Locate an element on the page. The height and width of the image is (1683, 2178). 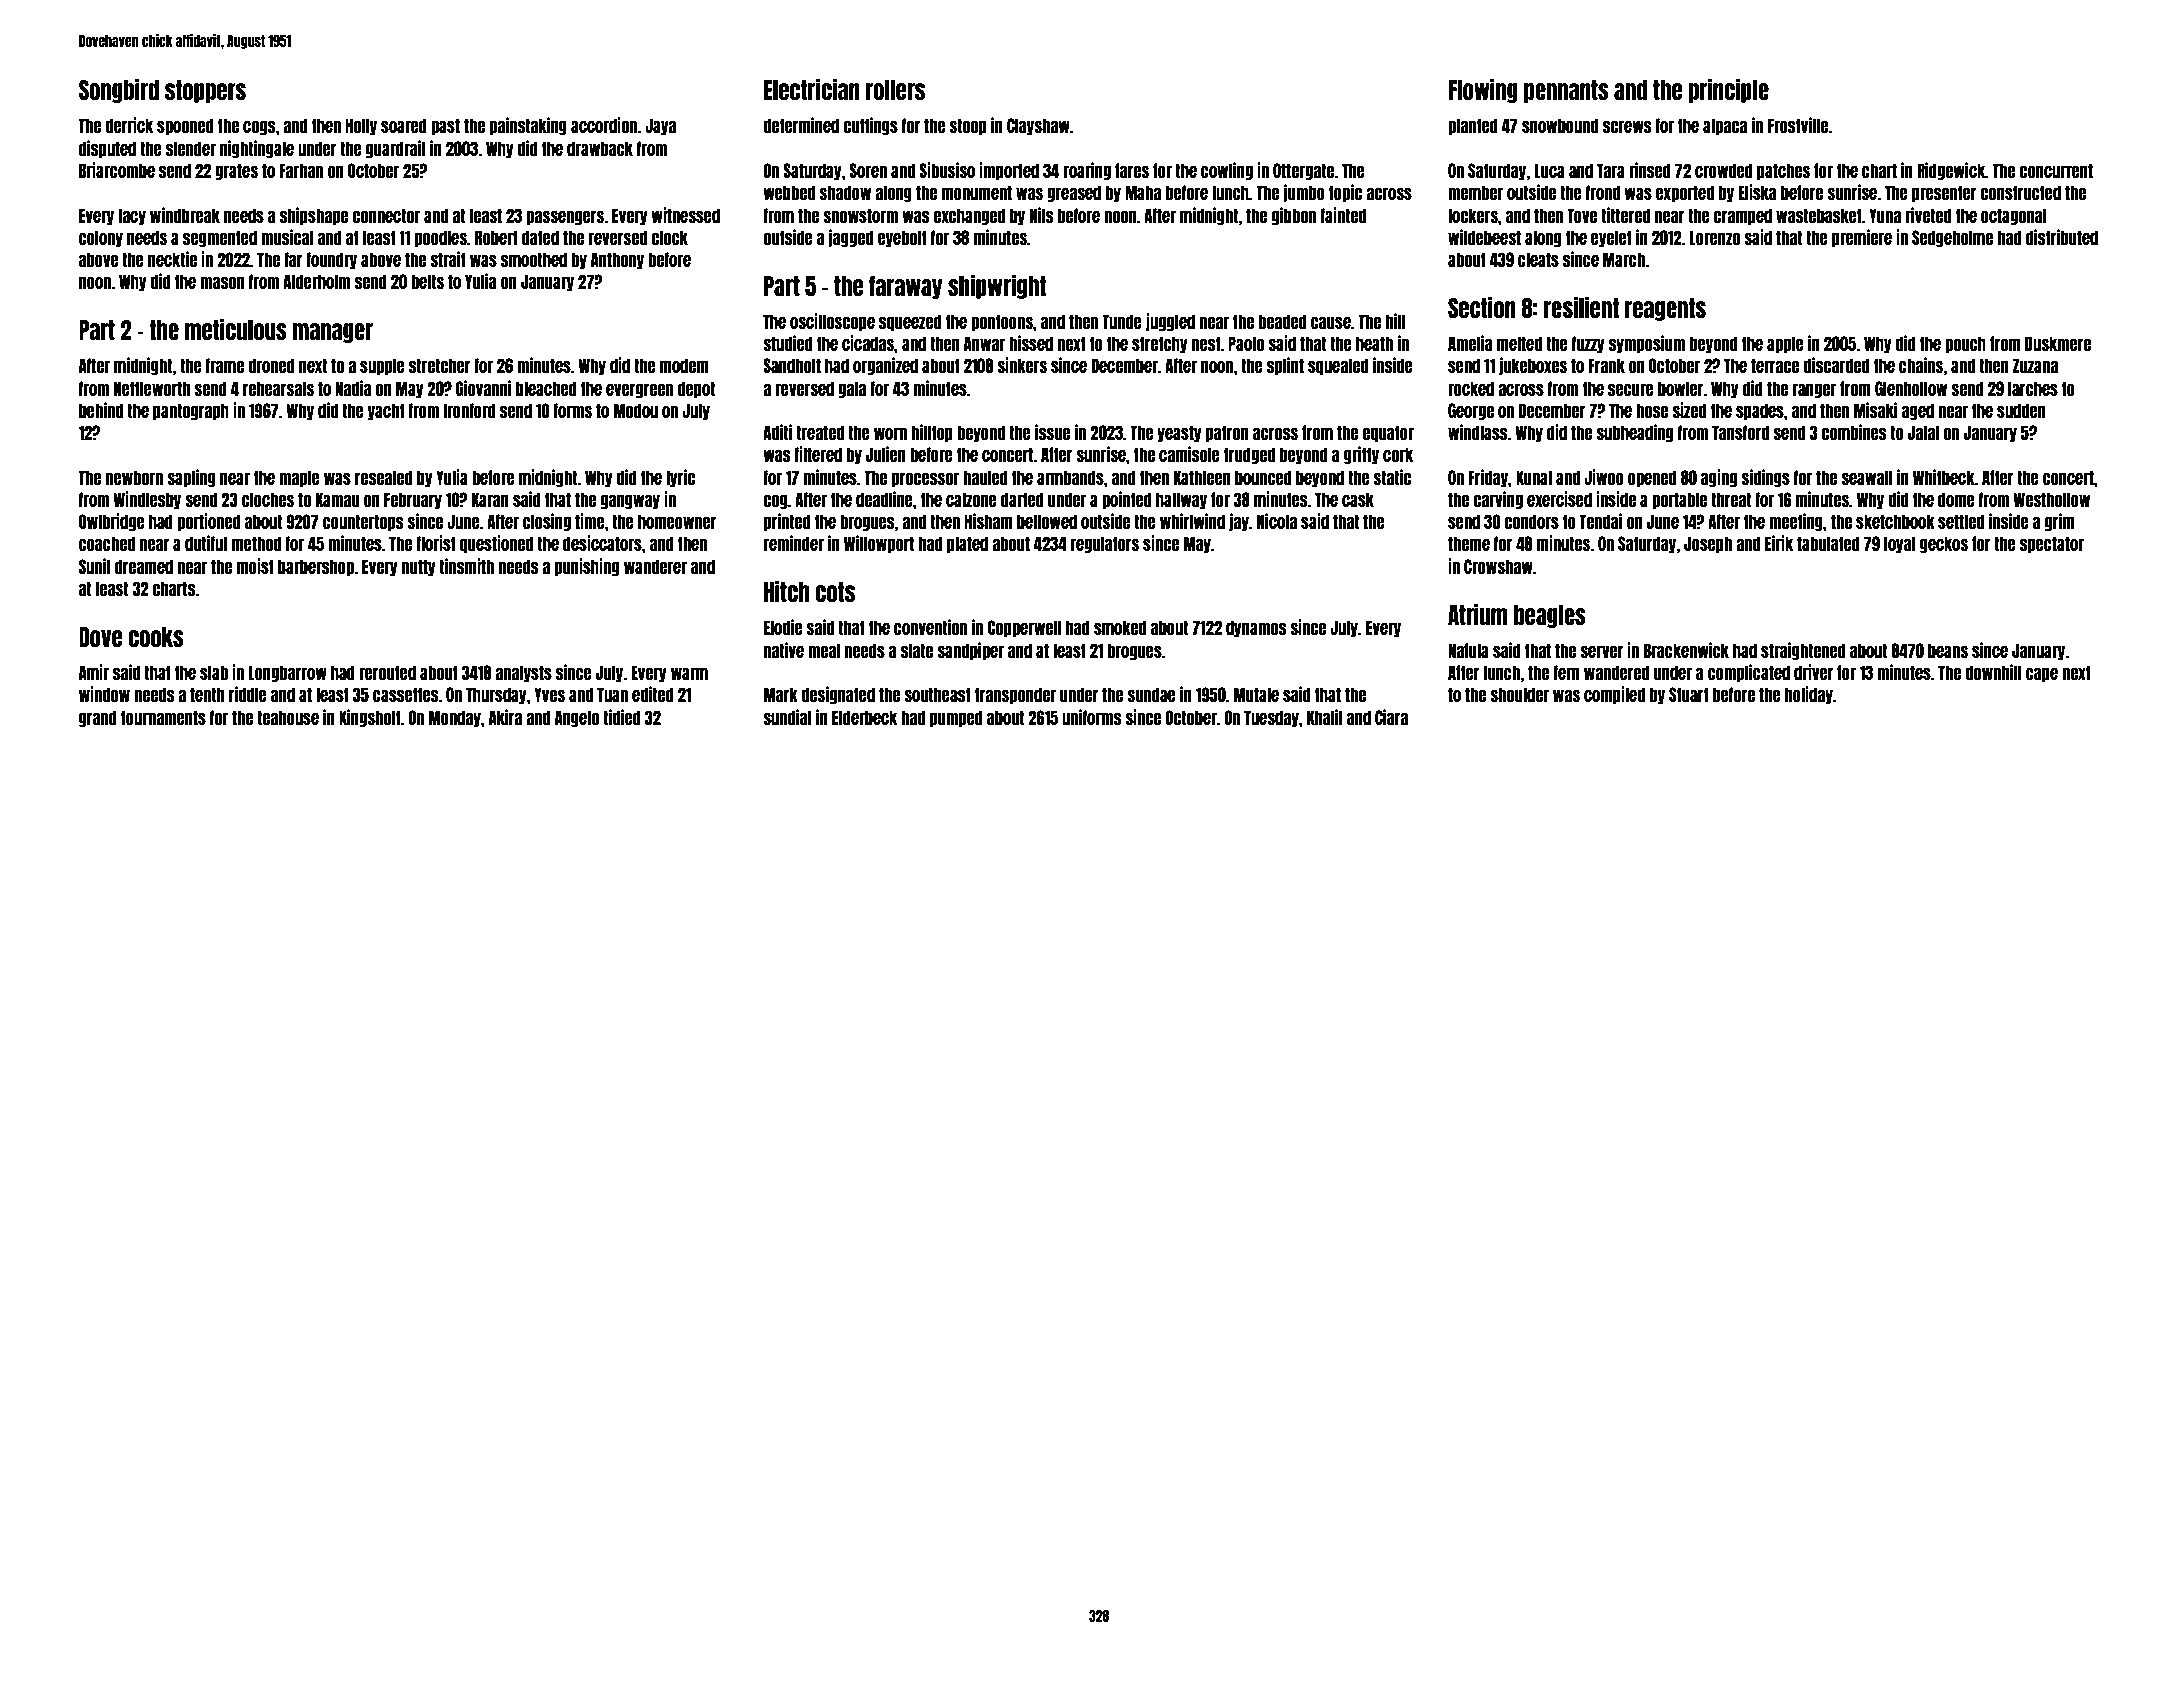
behind is located at coordinates (101, 410).
